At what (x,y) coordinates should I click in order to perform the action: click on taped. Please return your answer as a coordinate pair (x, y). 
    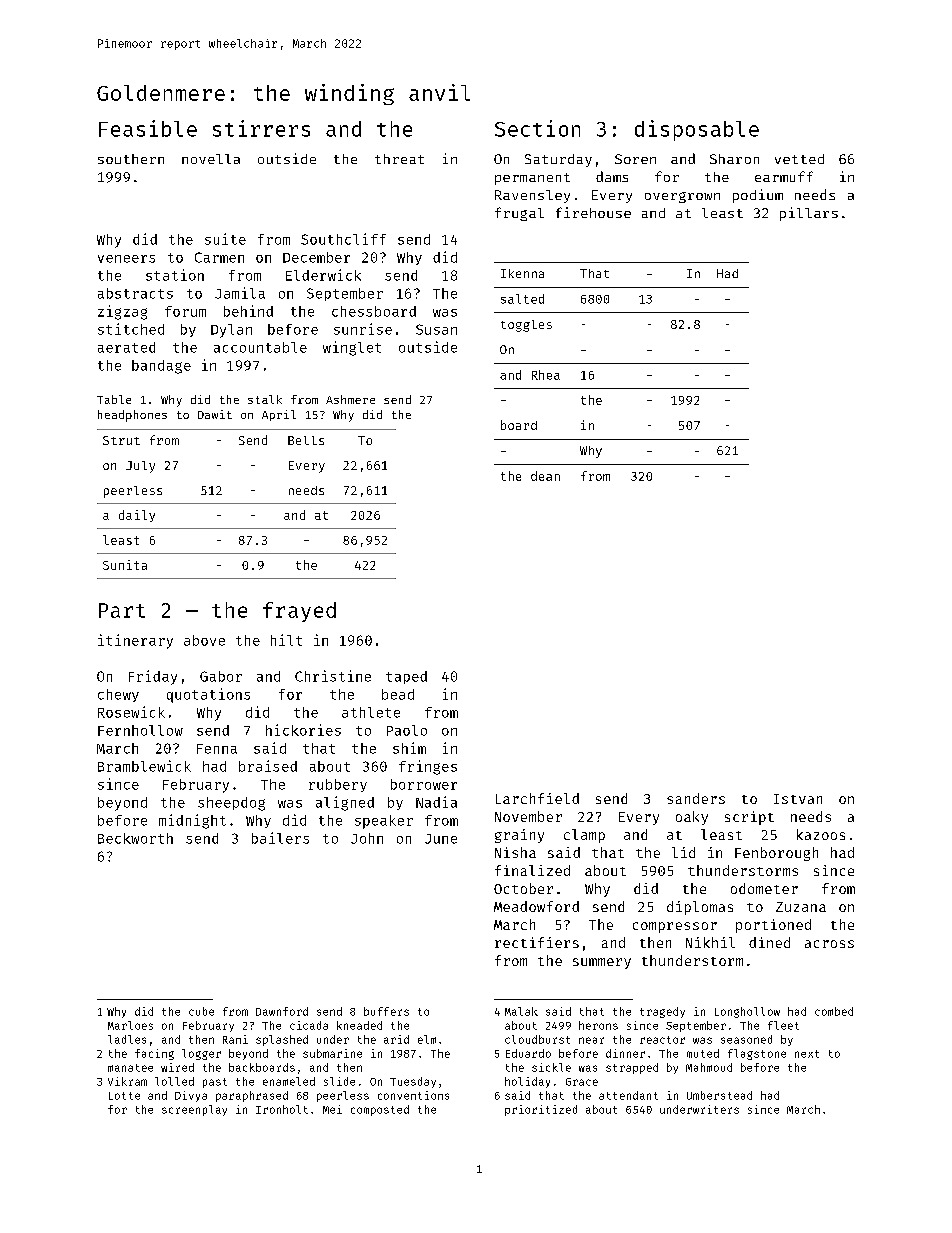
    Looking at the image, I should click on (406, 677).
